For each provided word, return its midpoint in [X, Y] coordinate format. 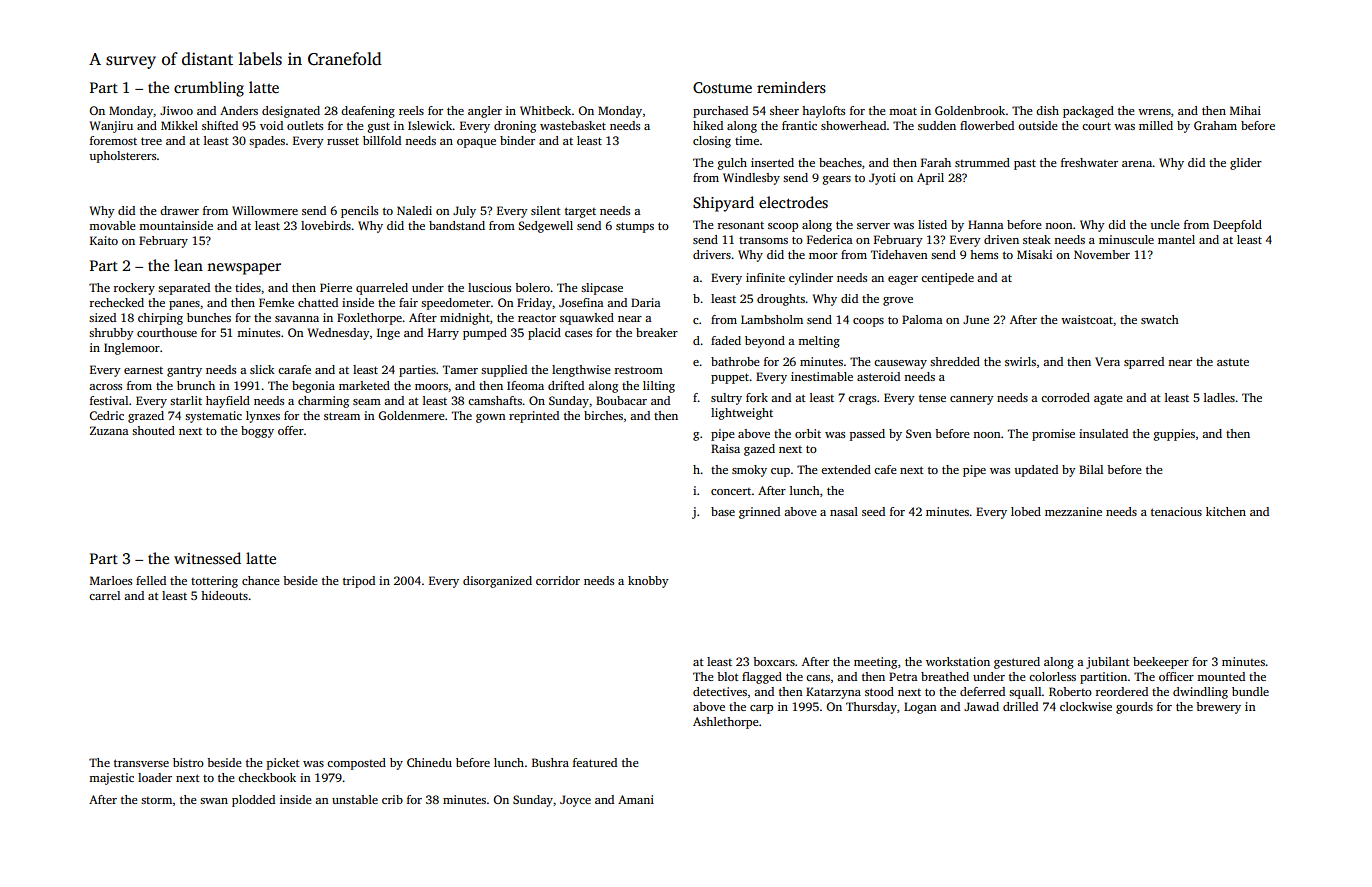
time [747, 140]
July [464, 212]
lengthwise [581, 371]
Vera [1107, 361]
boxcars [774, 661]
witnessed [207, 558]
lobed [1026, 511]
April [930, 179]
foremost [113, 140]
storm [156, 800]
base [723, 511]
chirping [160, 319]
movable [112, 225]
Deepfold [1237, 226]
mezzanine [1073, 511]
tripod [359, 582]
